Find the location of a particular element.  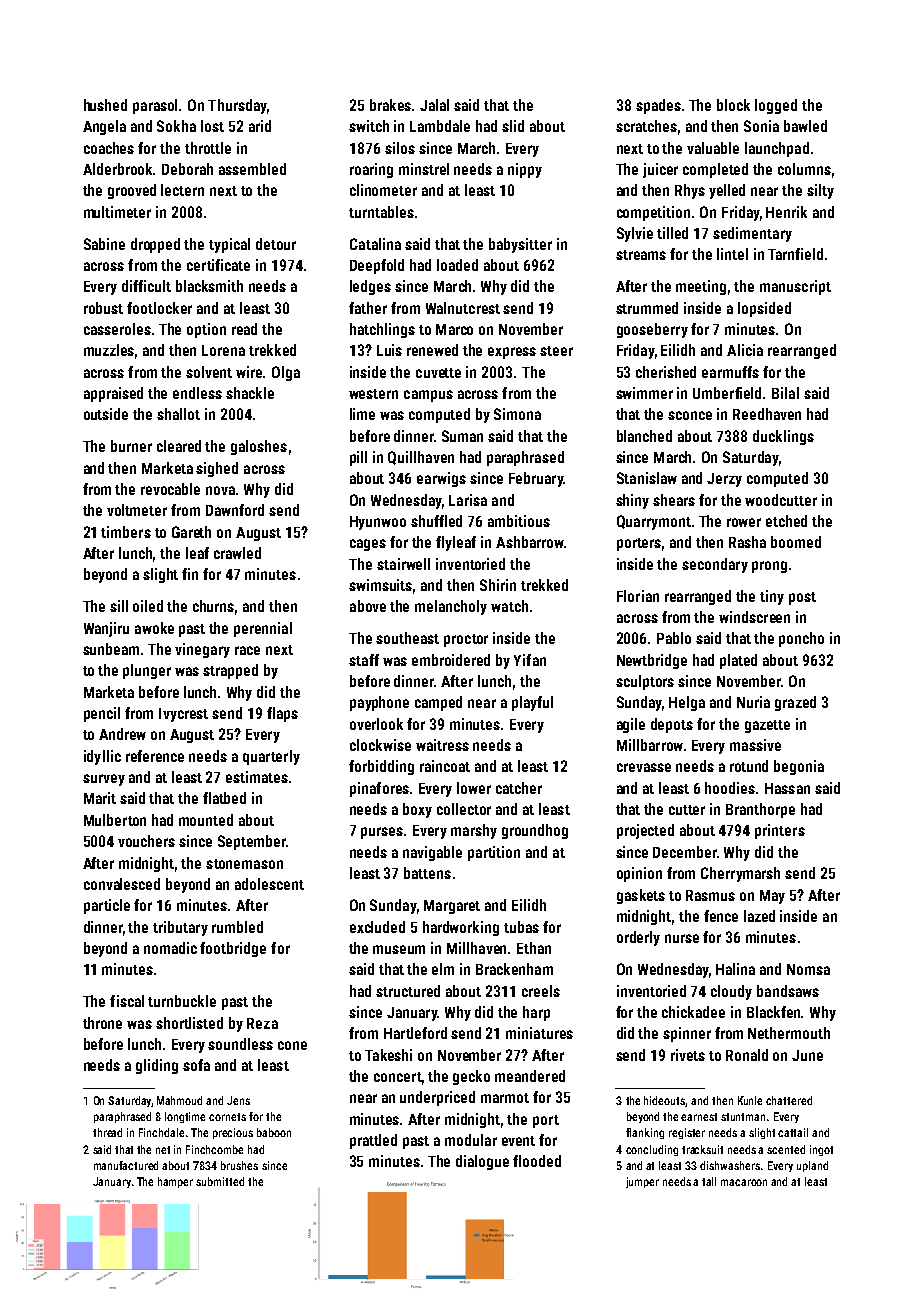

Lambdale is located at coordinates (440, 126).
